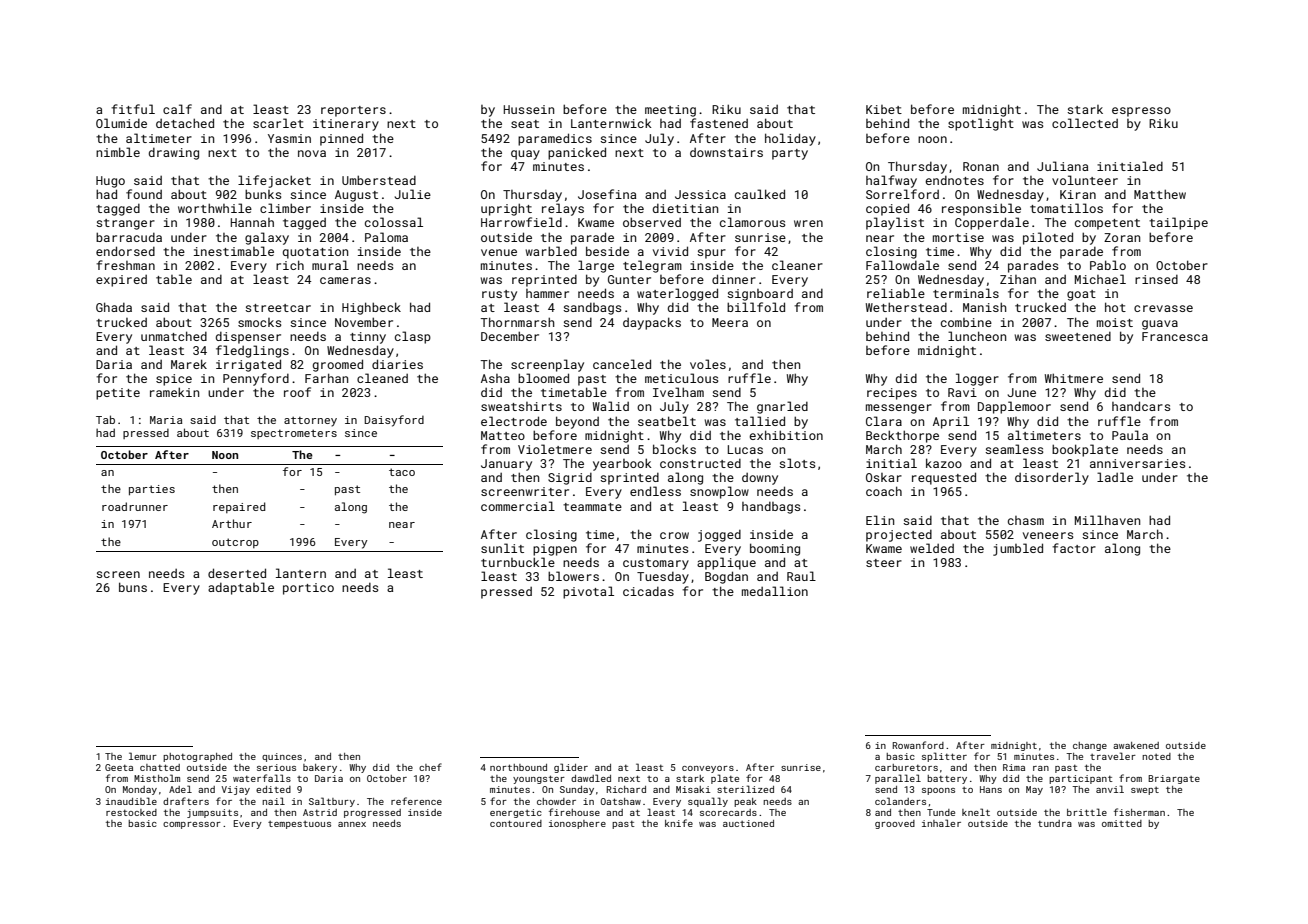 This screenshot has height=924, width=1308. Describe the element at coordinates (906, 307) in the screenshot. I see `Wetherstead` at that location.
